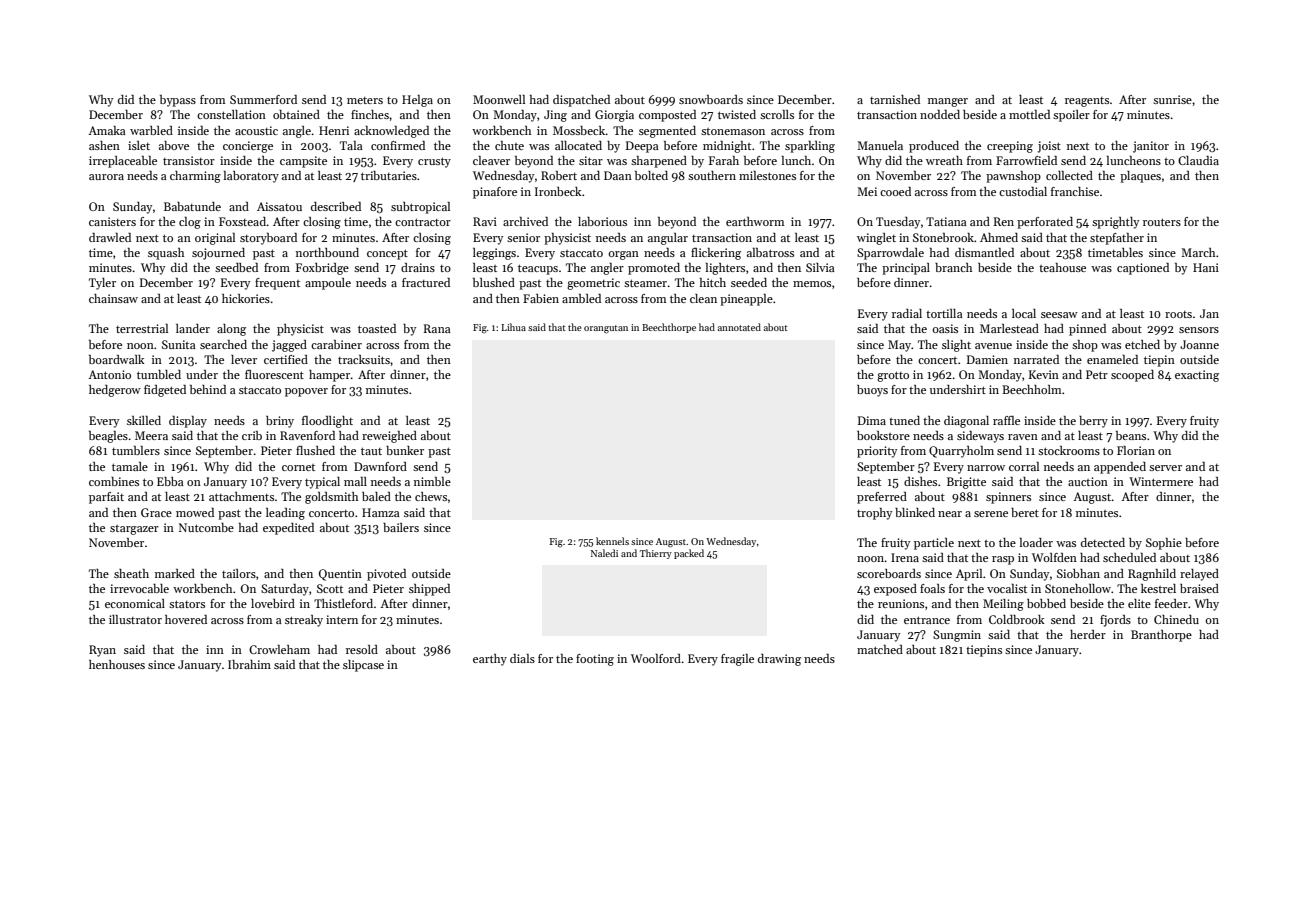 This document has width=1308, height=924. What do you see at coordinates (595, 660) in the document?
I see `footing` at bounding box center [595, 660].
